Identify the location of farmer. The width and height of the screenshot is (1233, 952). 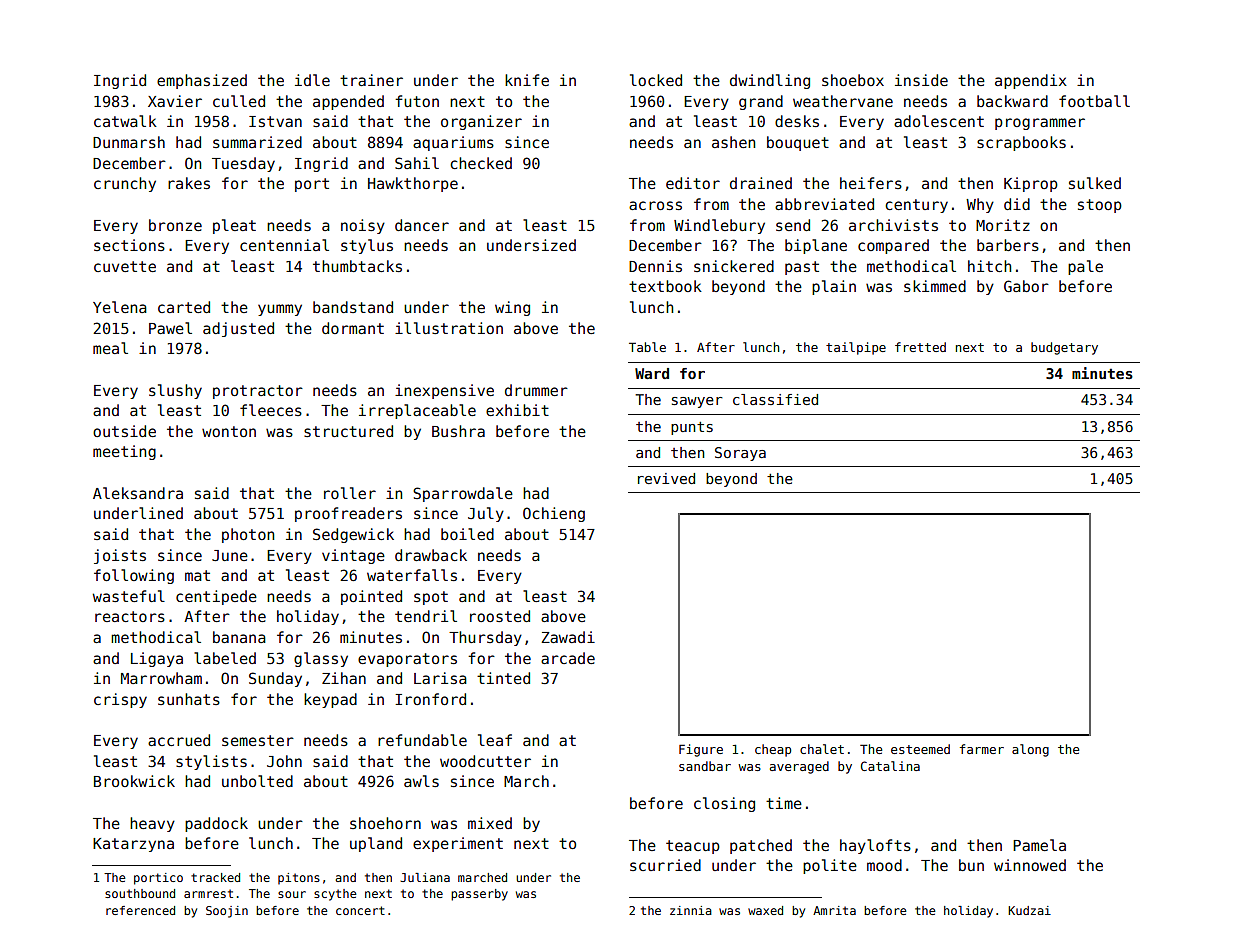
(982, 749).
